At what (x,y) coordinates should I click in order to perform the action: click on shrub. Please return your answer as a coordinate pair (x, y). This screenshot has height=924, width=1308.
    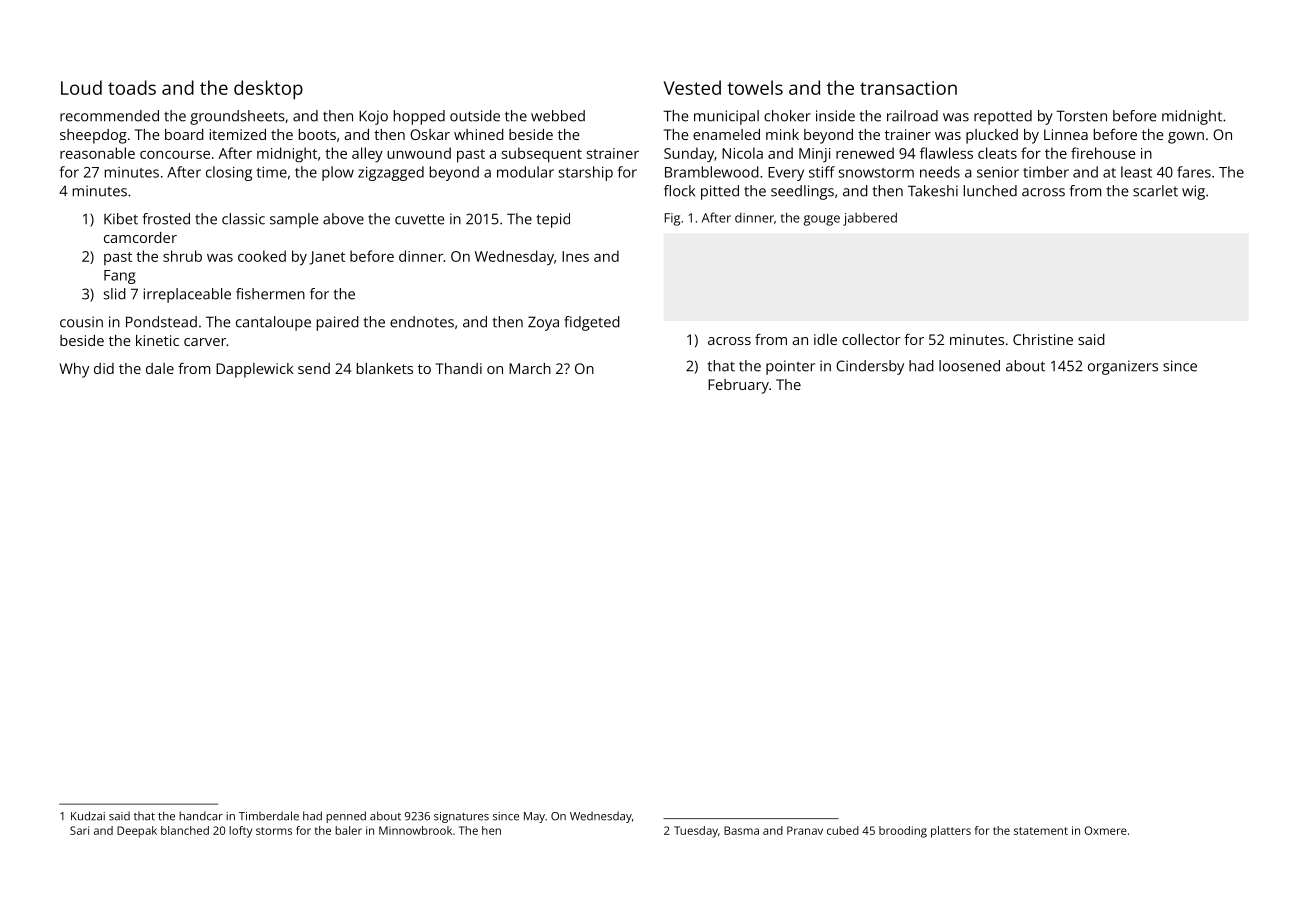
    Looking at the image, I should click on (182, 256).
